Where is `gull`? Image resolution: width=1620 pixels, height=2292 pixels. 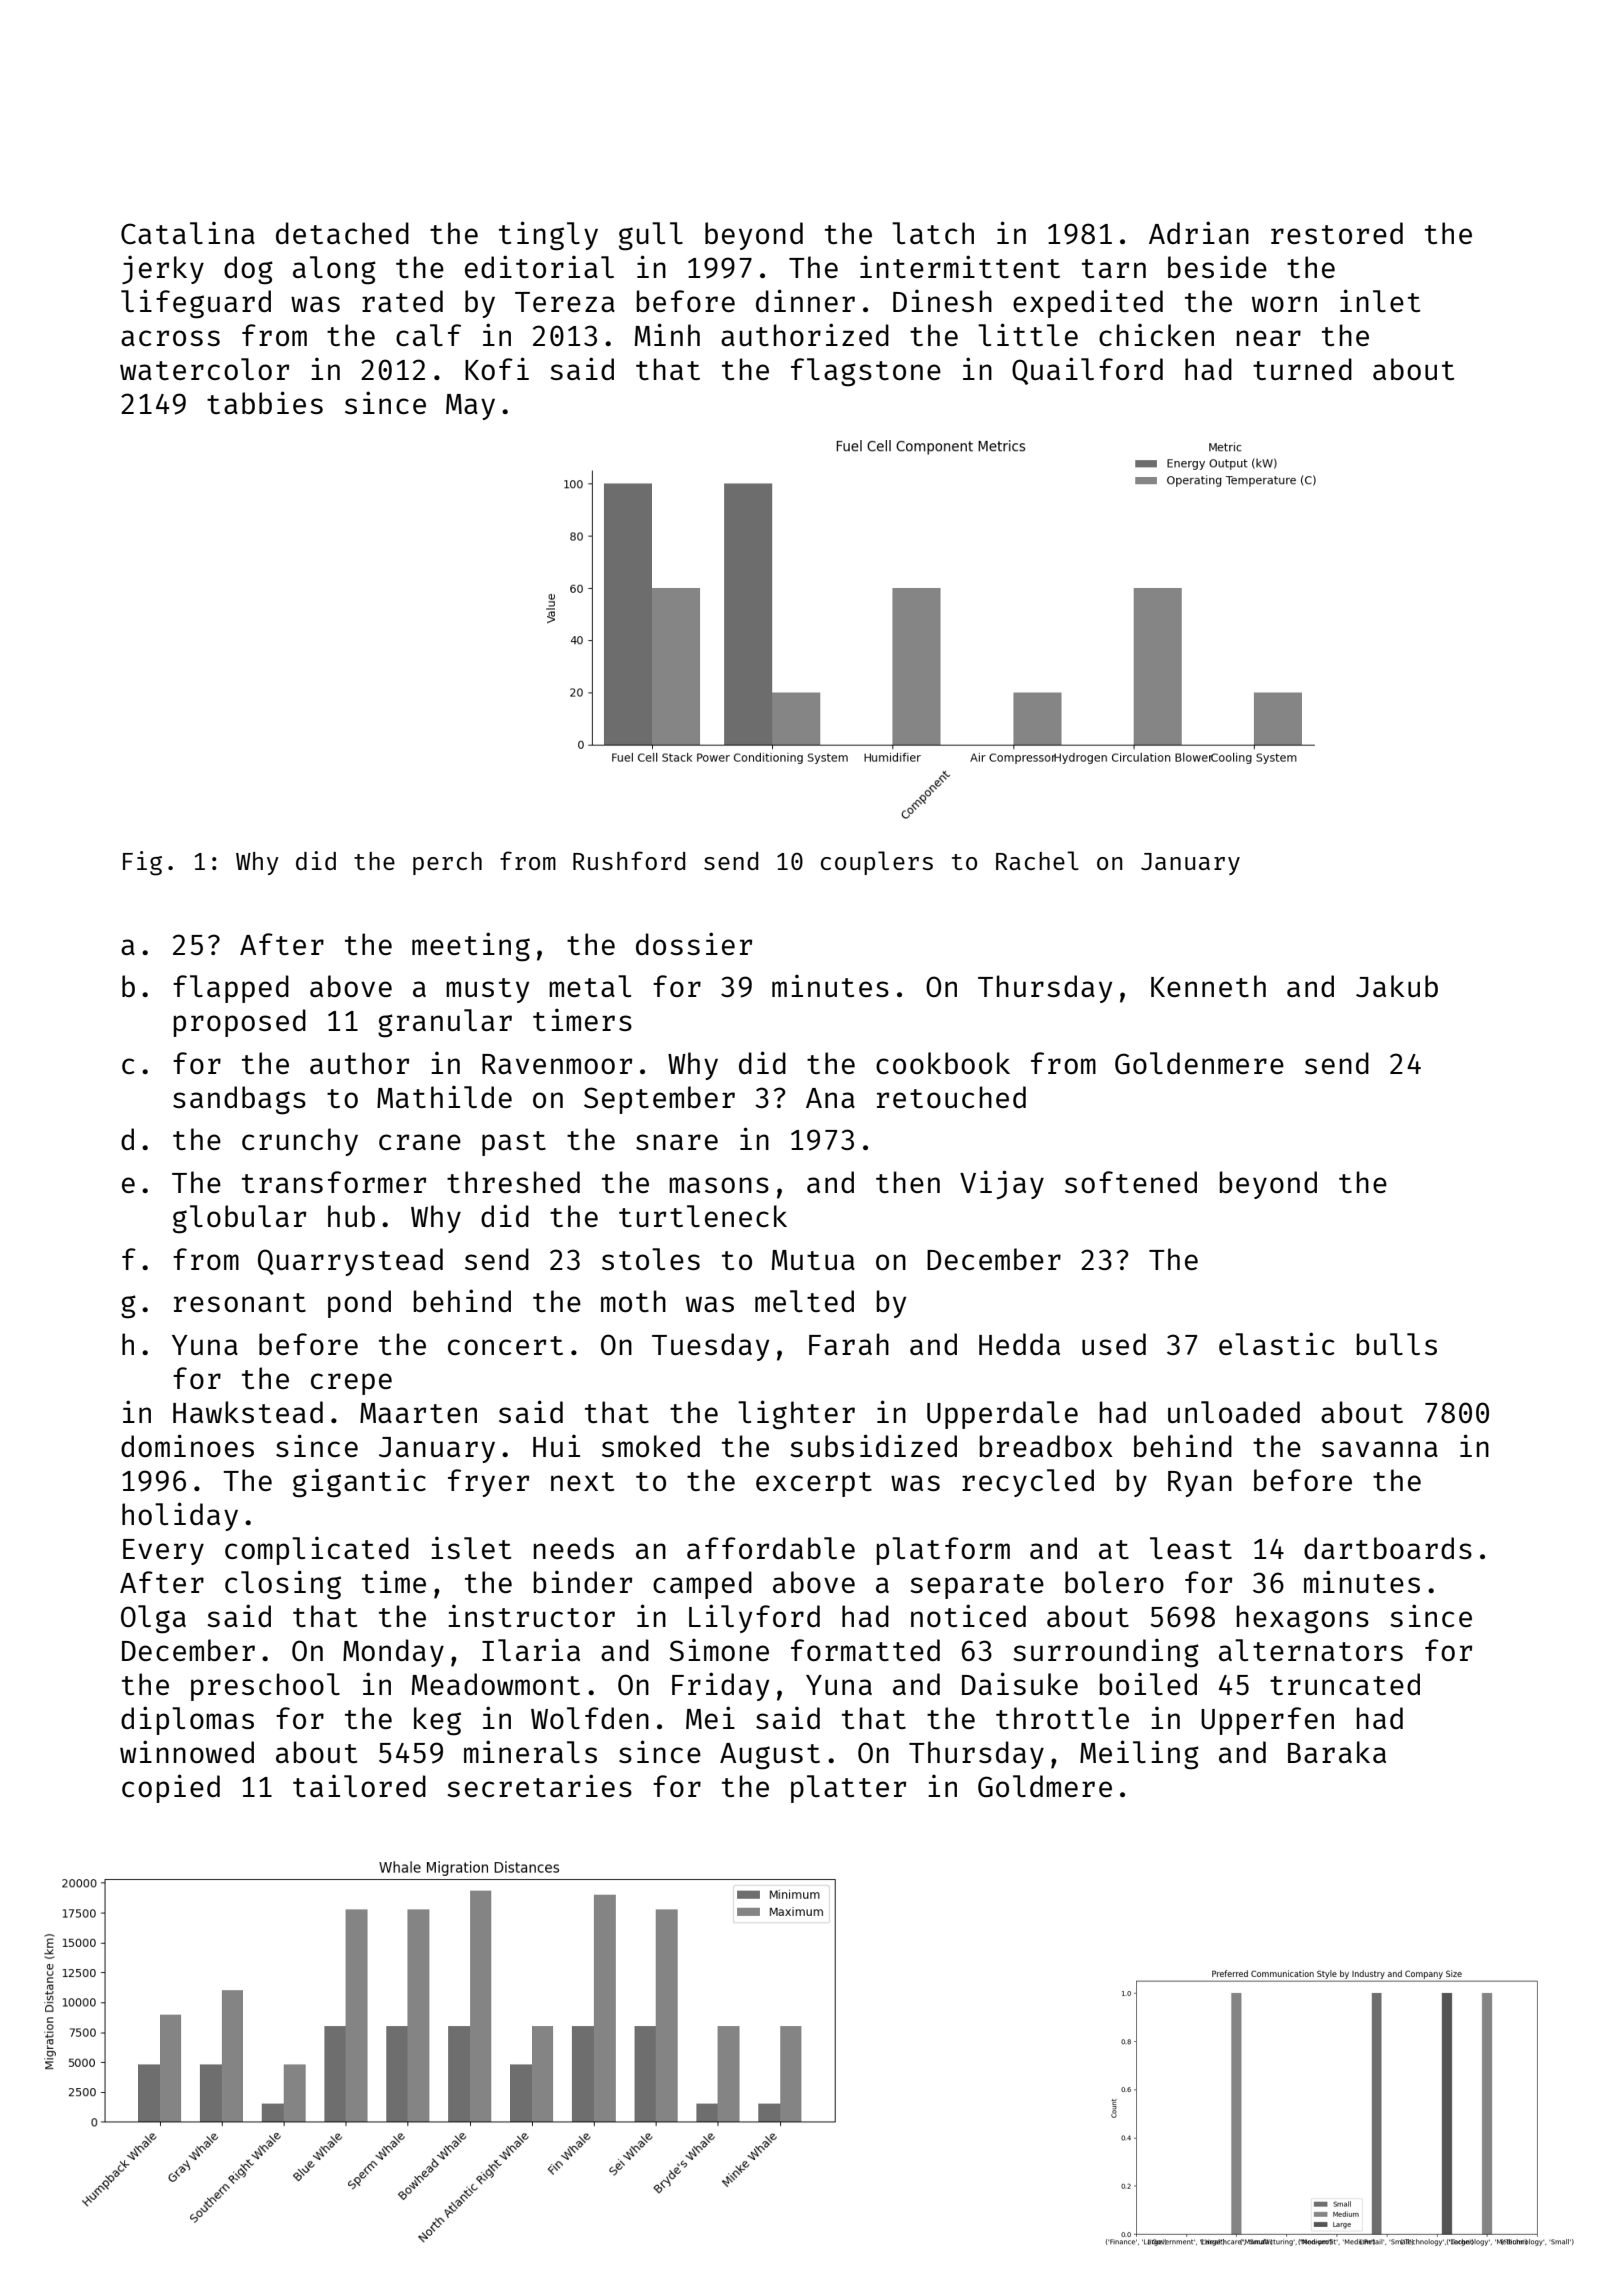
gull is located at coordinates (651, 236).
